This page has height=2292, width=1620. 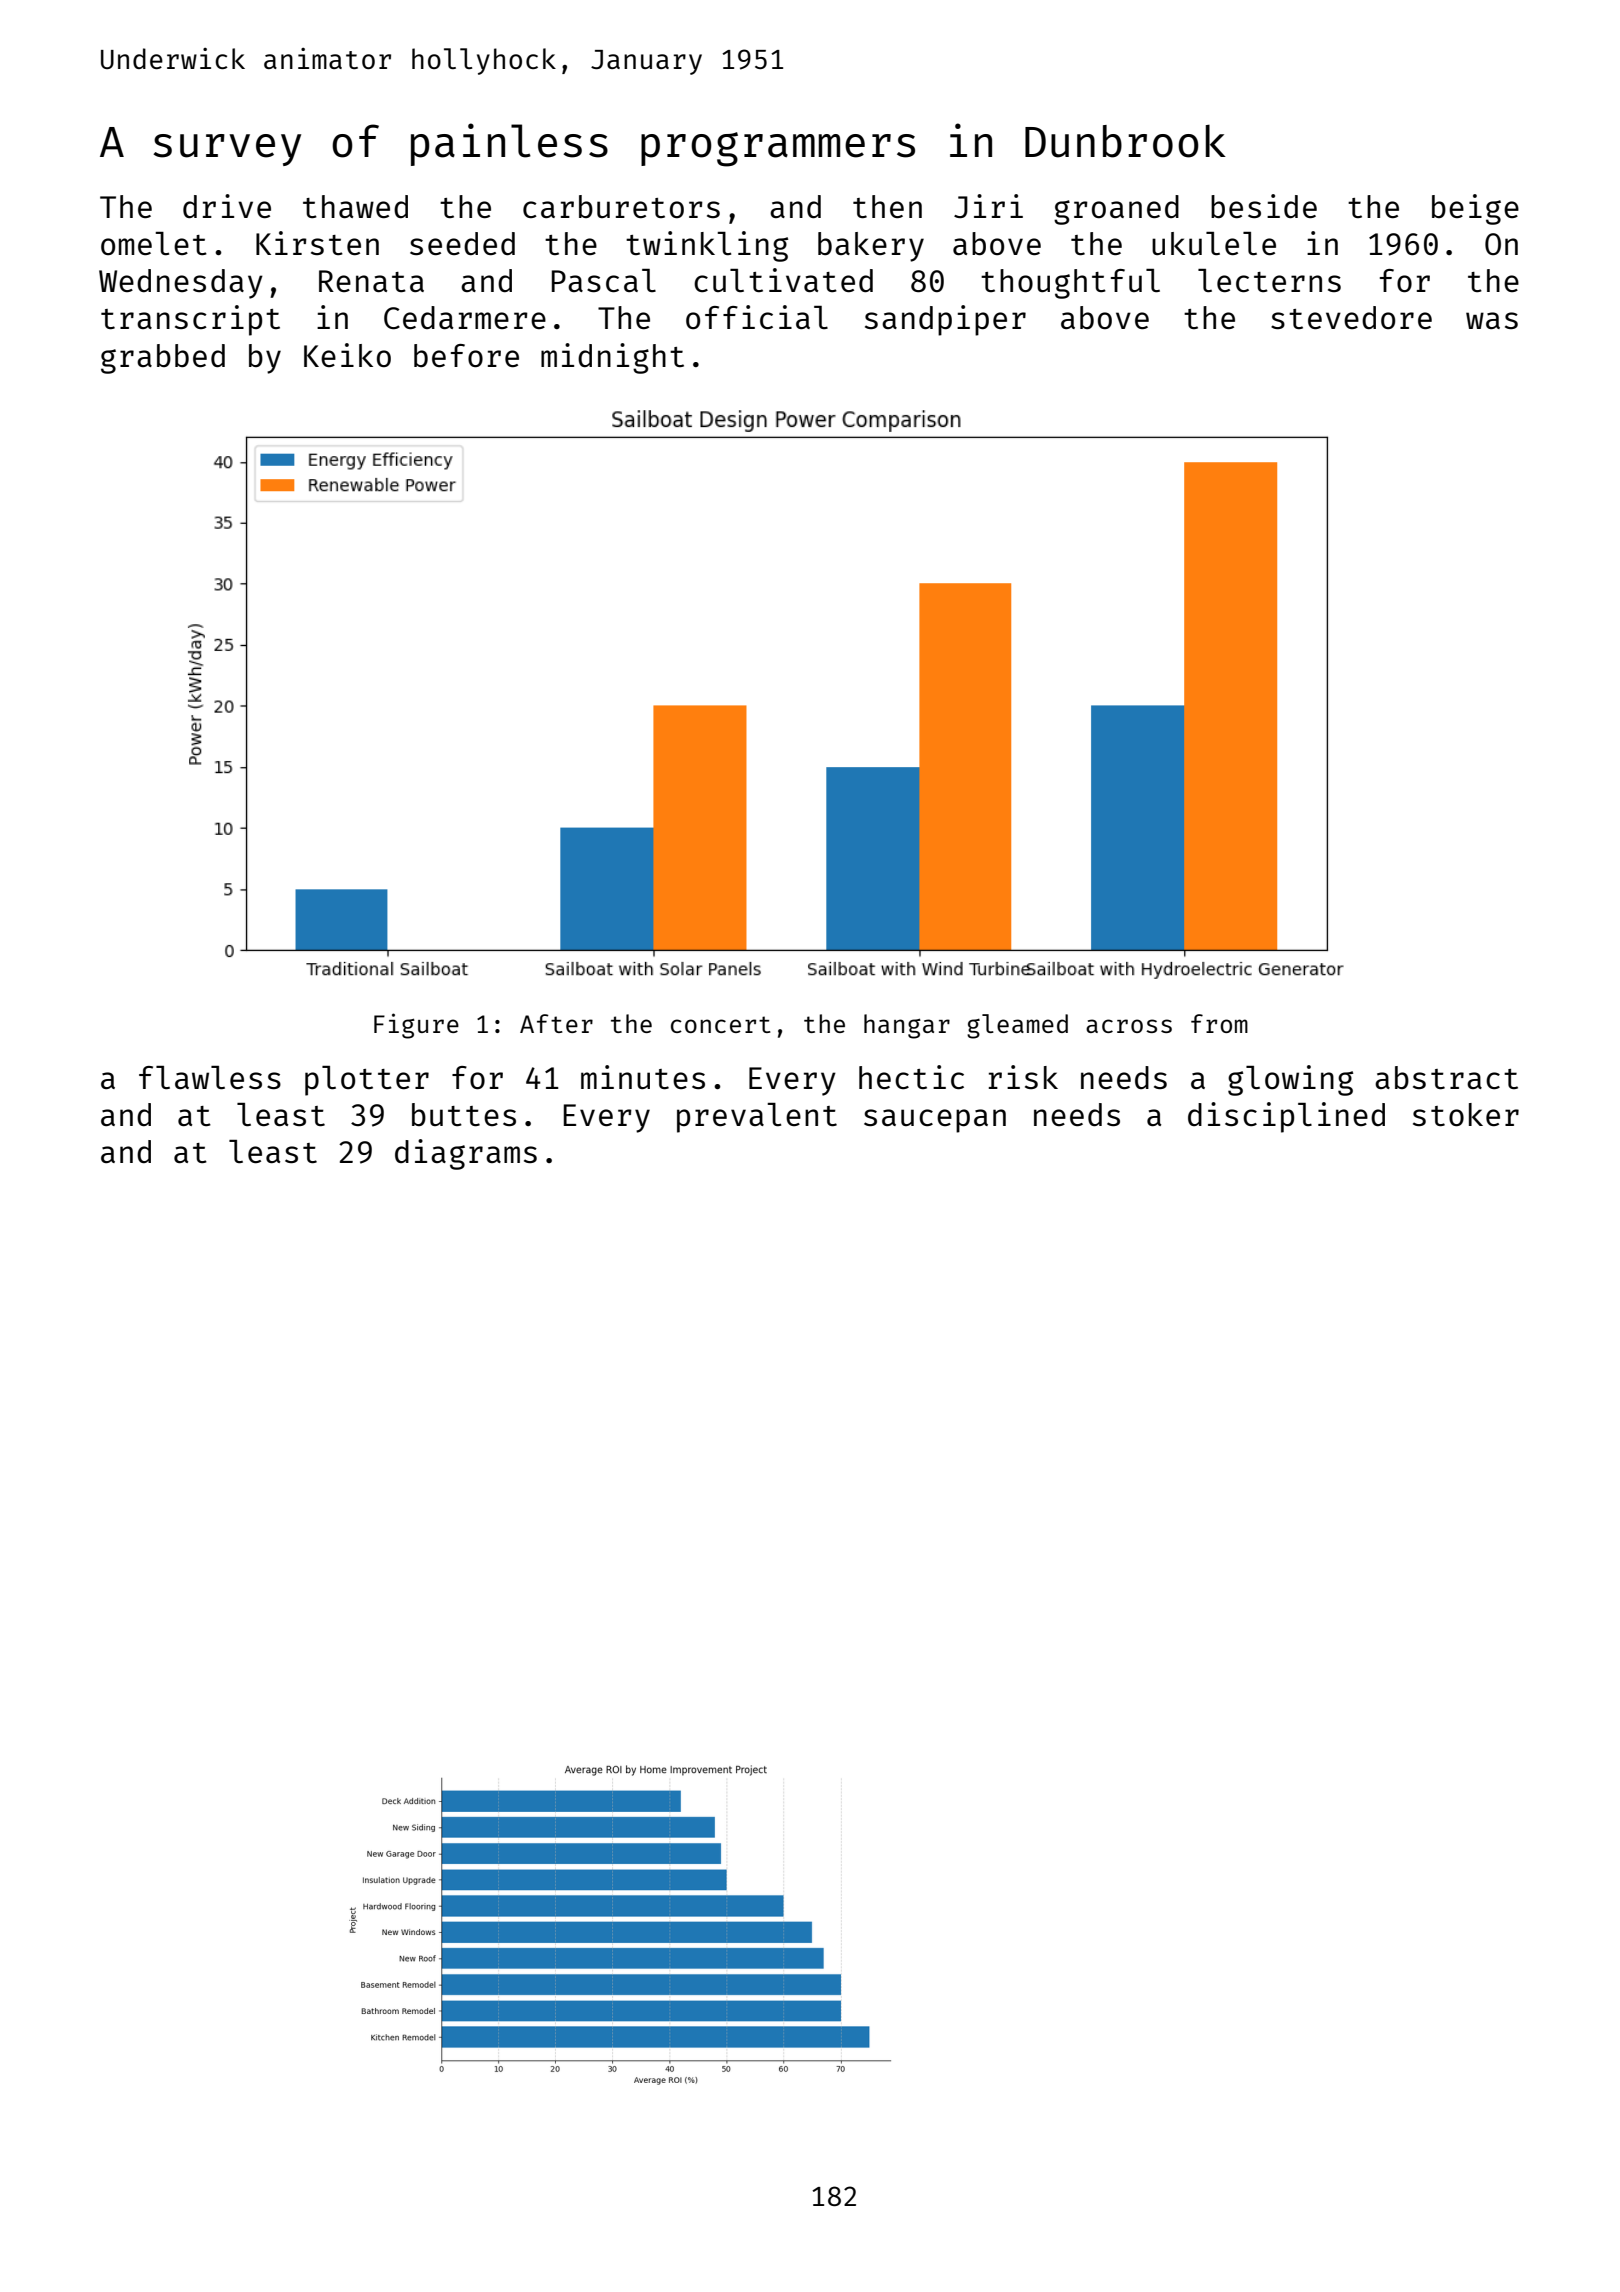 What do you see at coordinates (416, 1026) in the page?
I see `Figure` at bounding box center [416, 1026].
